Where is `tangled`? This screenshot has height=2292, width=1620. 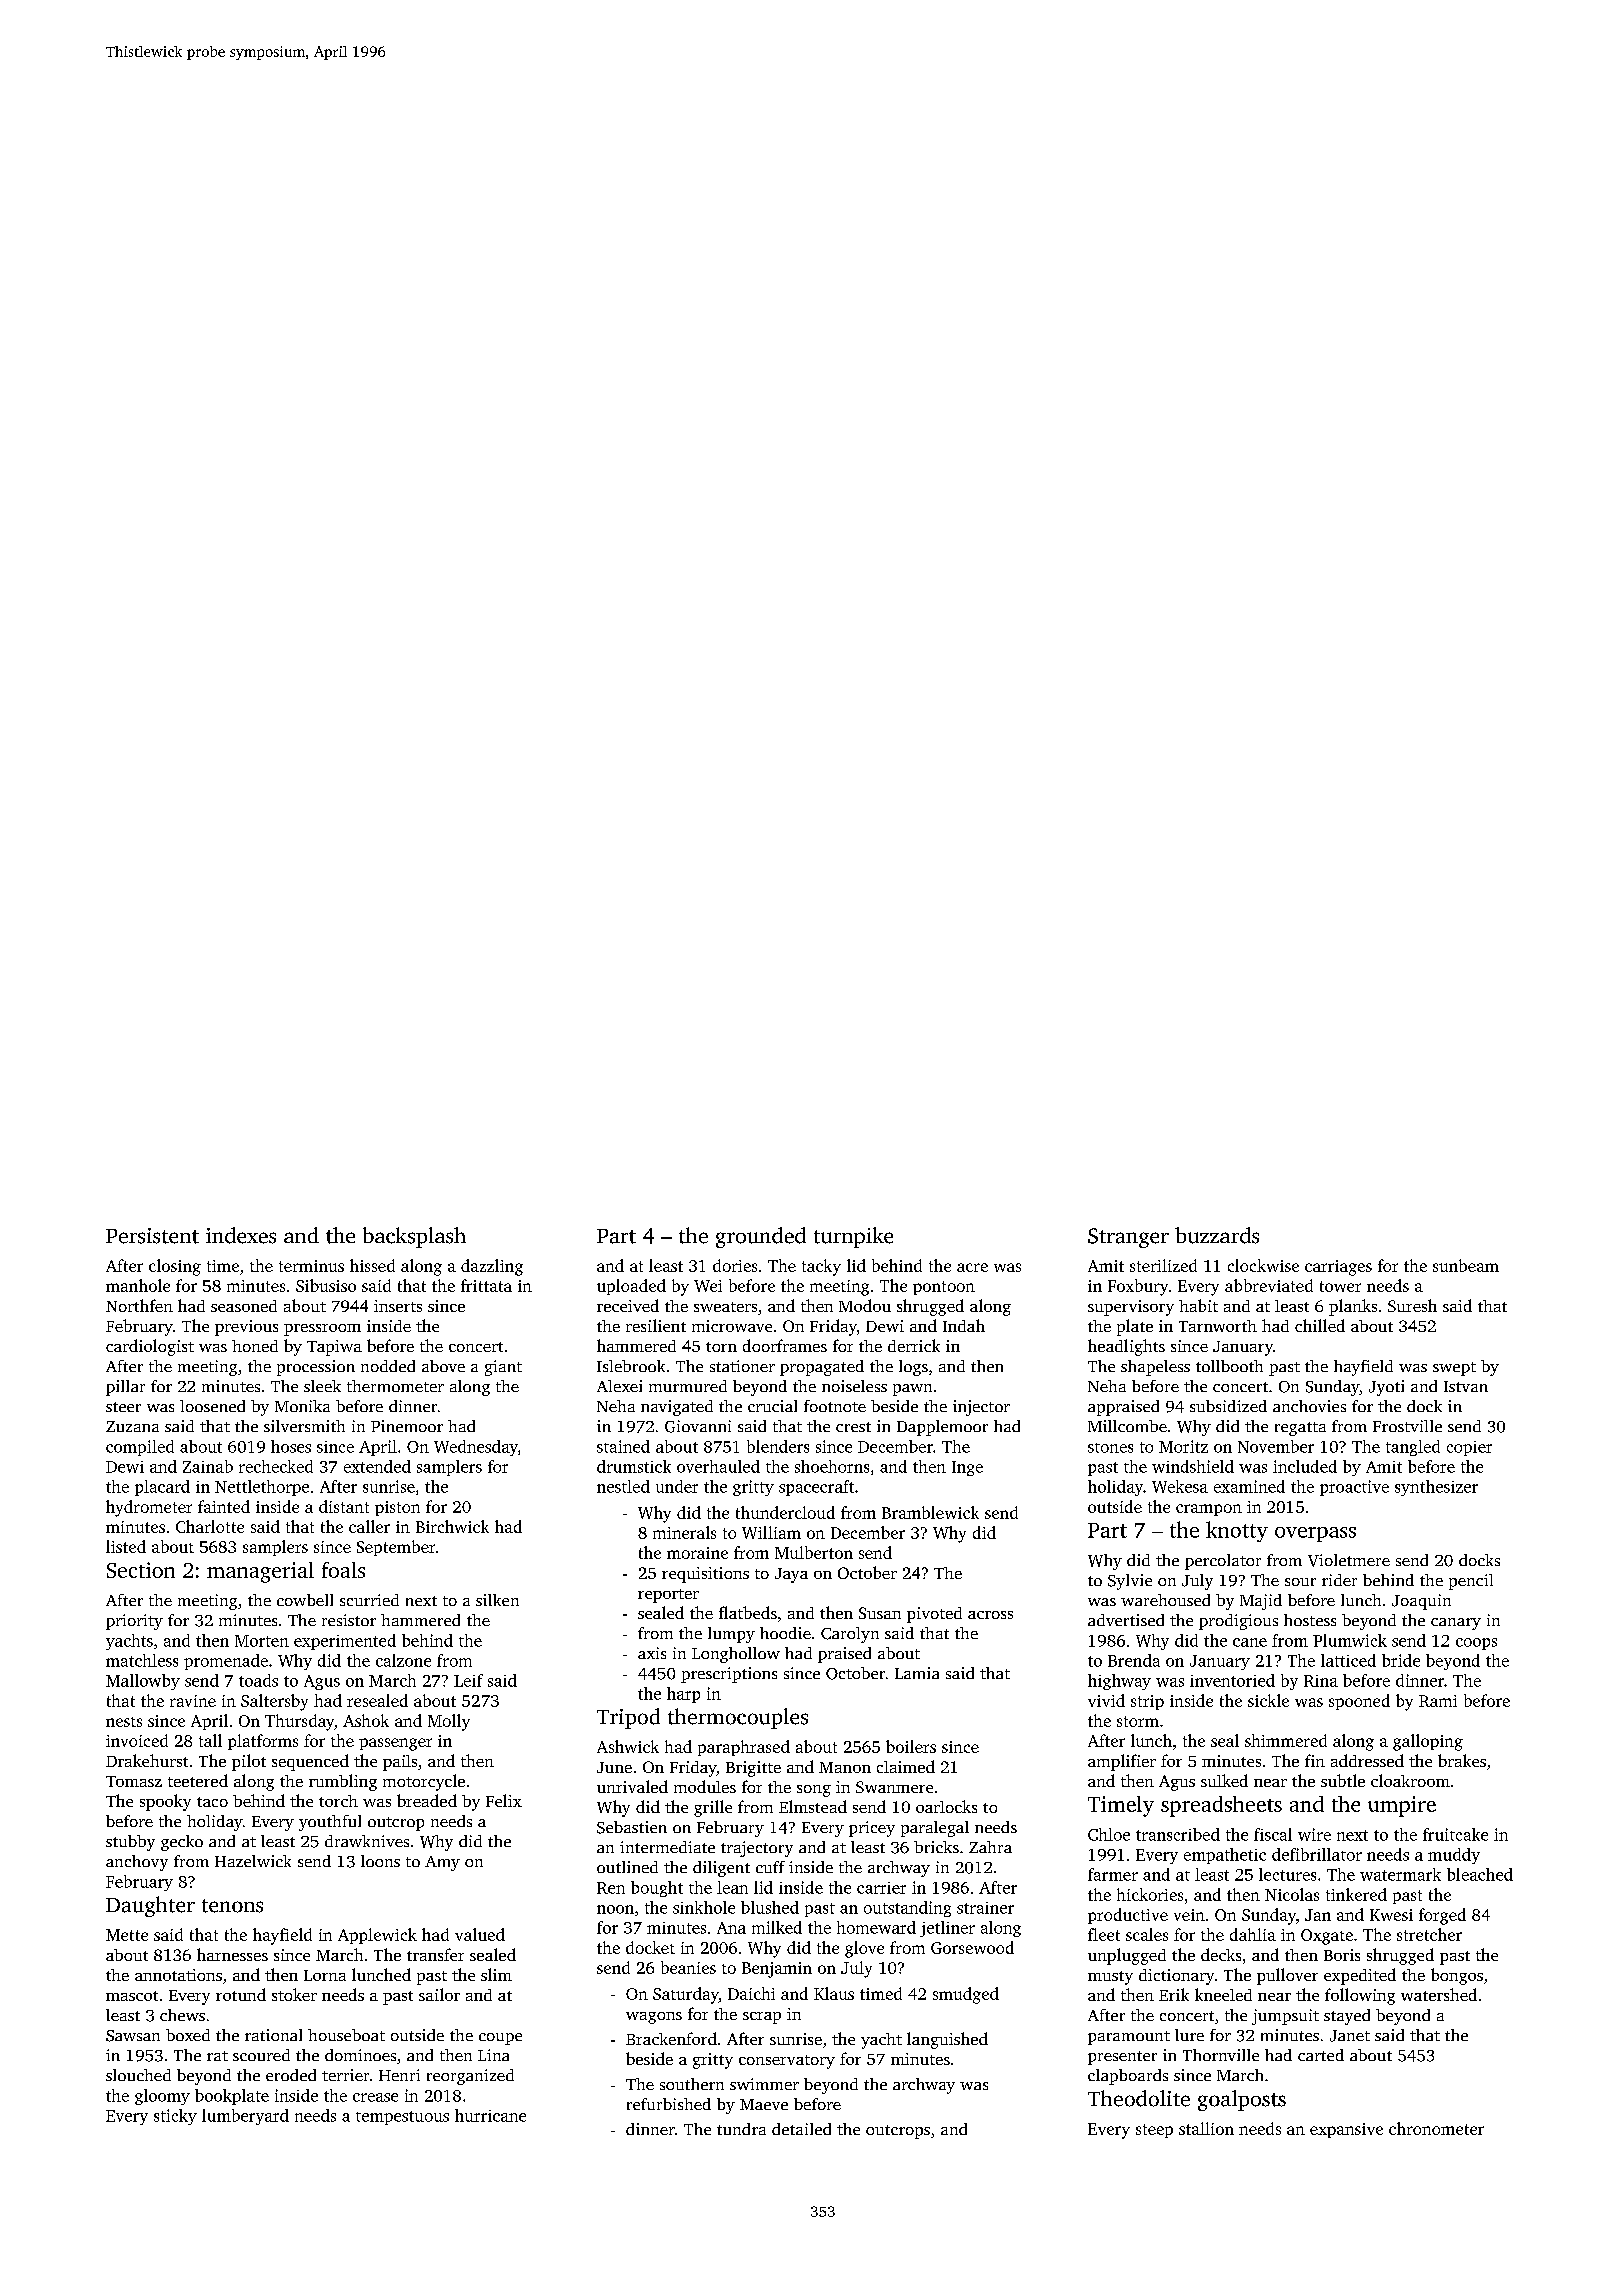
tangled is located at coordinates (1413, 1448).
